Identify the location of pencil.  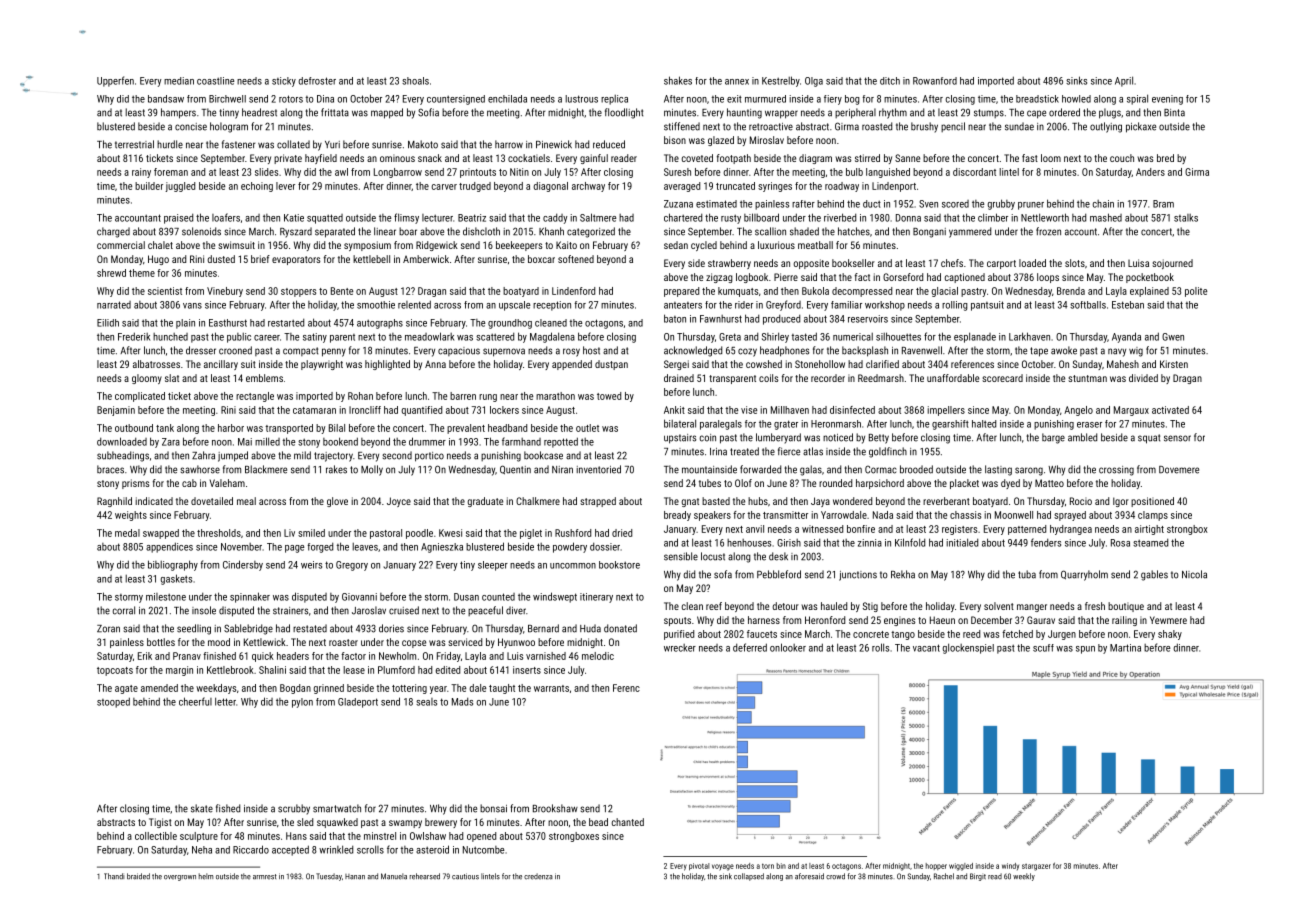
(953, 127).
